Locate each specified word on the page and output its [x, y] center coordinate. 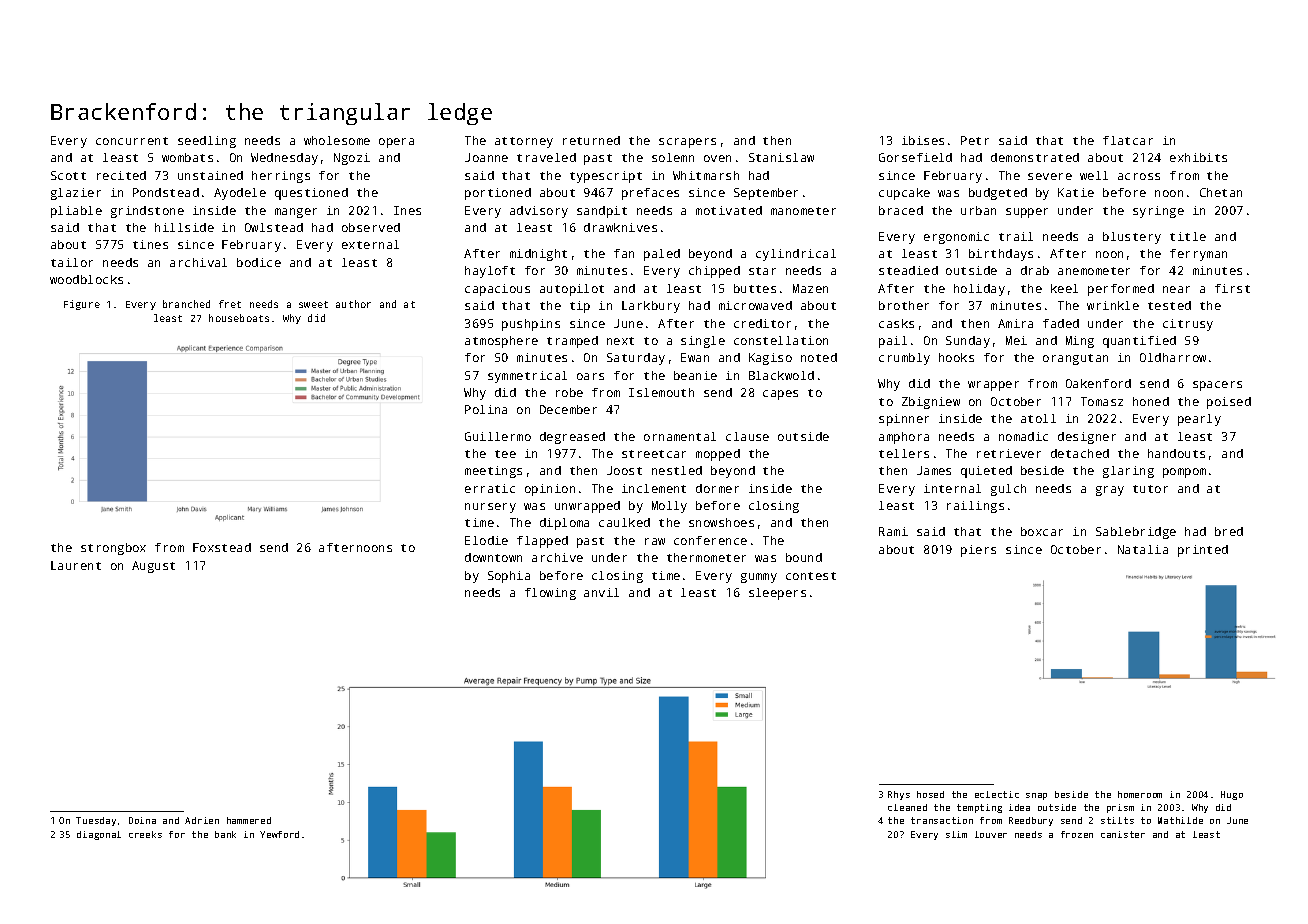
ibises [923, 140]
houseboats [239, 318]
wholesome [337, 140]
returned [591, 140]
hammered [249, 820]
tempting [979, 808]
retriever [1009, 453]
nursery [490, 508]
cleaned [907, 807]
